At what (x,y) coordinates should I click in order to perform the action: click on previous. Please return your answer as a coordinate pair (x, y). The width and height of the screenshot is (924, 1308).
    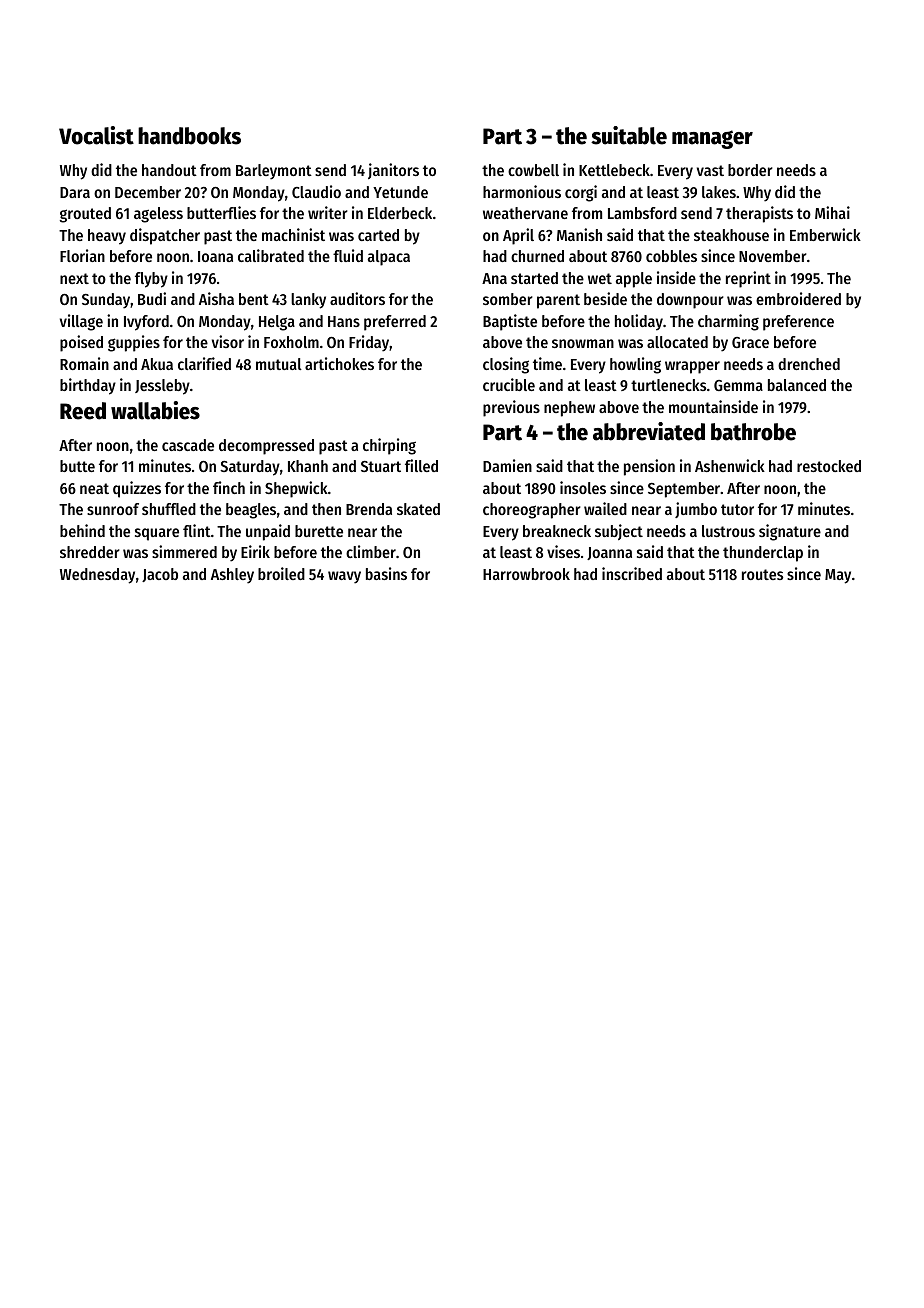
    Looking at the image, I should click on (511, 408).
